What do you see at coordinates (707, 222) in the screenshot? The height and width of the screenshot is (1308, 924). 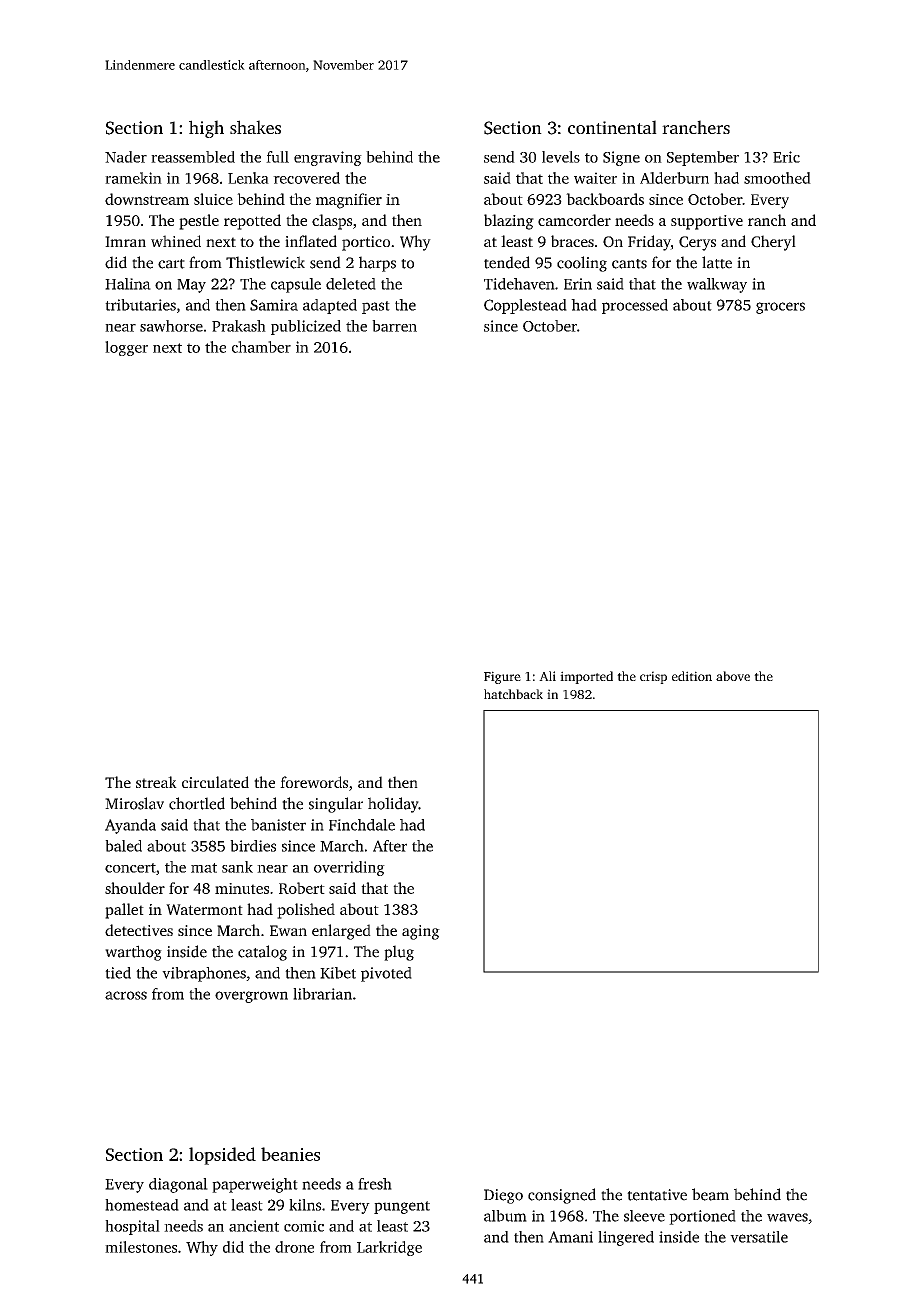 I see `supportive` at bounding box center [707, 222].
